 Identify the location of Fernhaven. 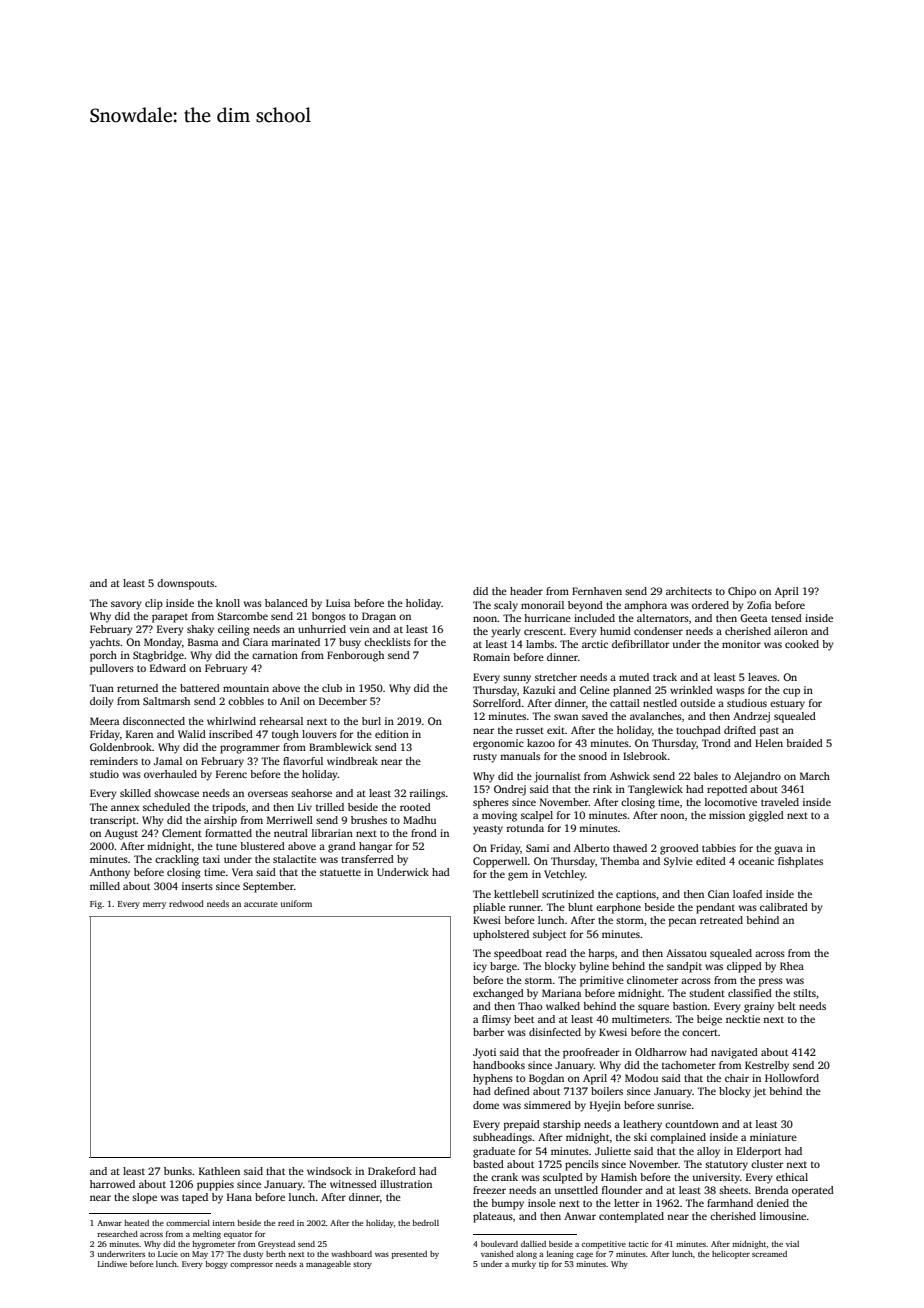
(597, 591).
